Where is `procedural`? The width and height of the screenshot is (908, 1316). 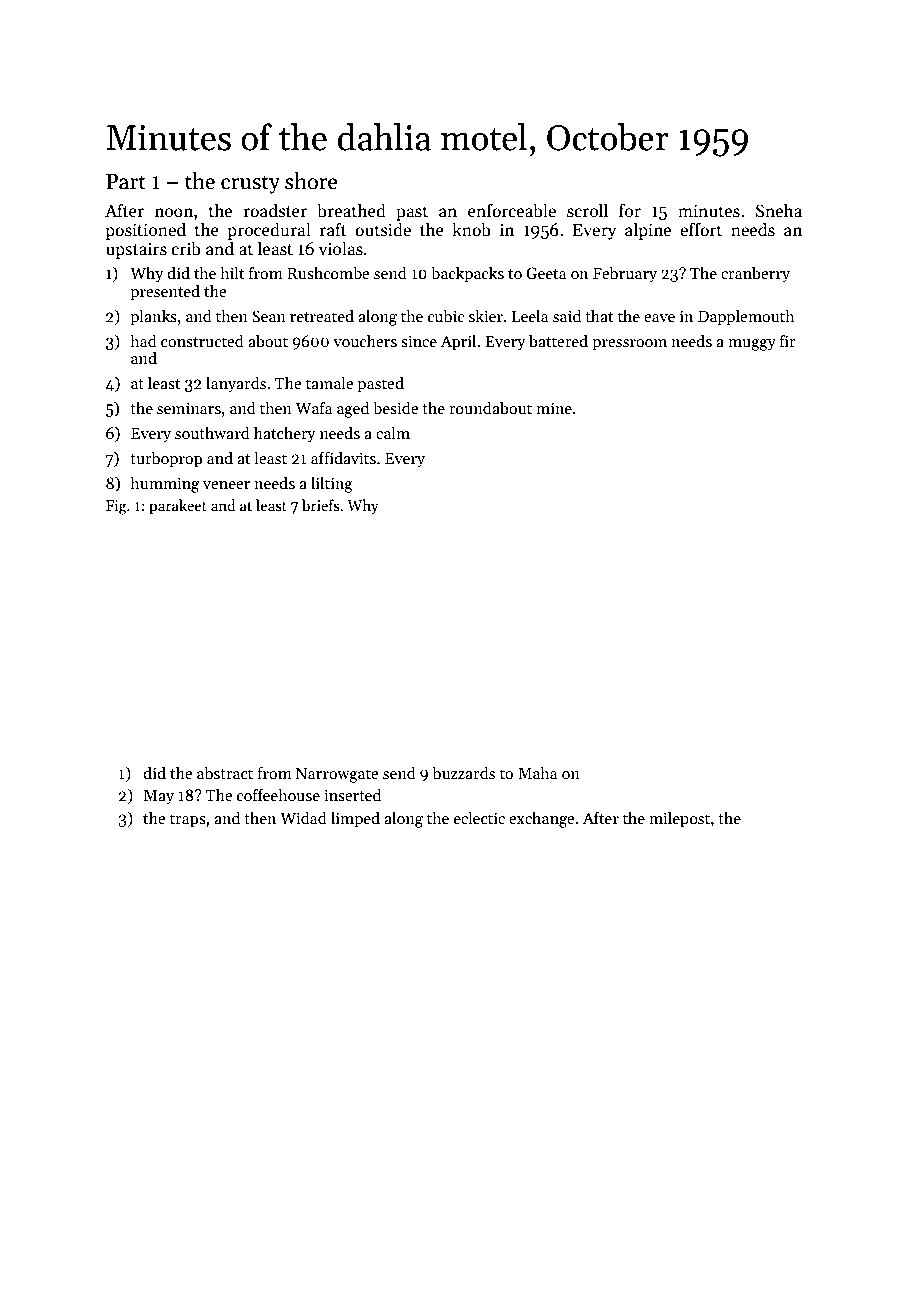
procedural is located at coordinates (269, 231).
